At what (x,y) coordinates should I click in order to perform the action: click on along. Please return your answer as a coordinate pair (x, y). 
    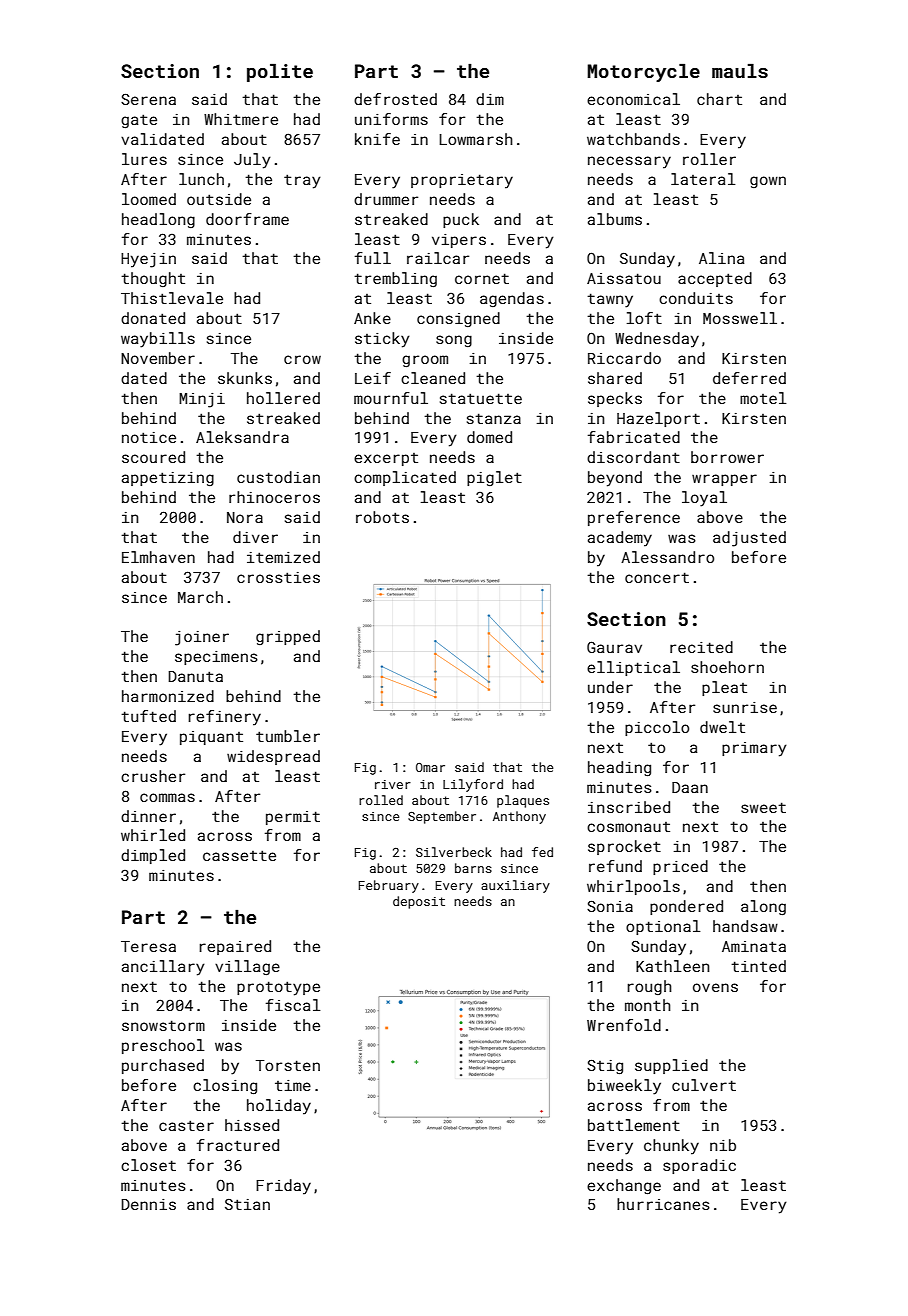
    Looking at the image, I should click on (763, 908).
